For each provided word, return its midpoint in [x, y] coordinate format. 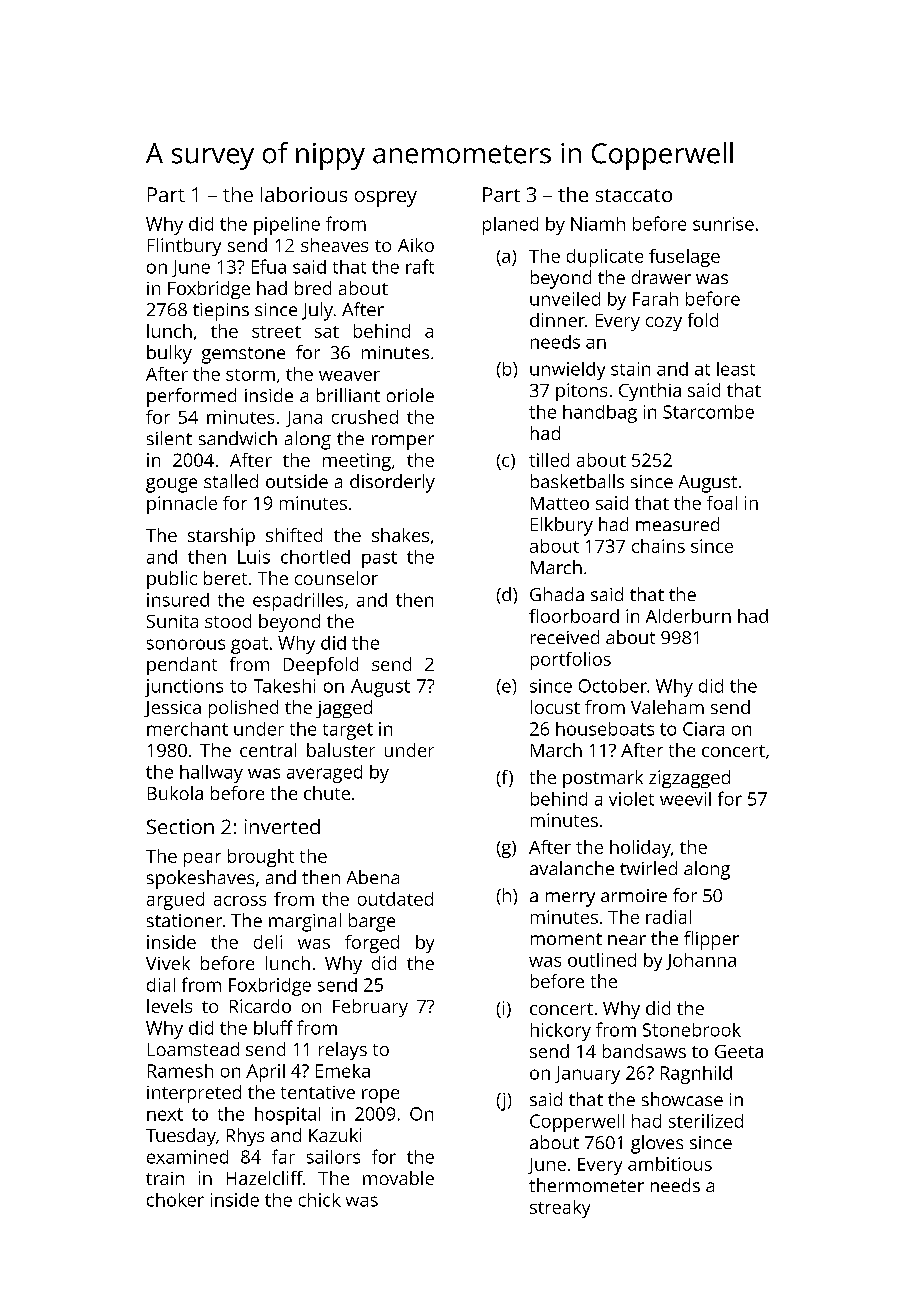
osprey [386, 199]
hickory [561, 1032]
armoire [634, 895]
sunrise [723, 224]
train [165, 1178]
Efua [269, 266]
